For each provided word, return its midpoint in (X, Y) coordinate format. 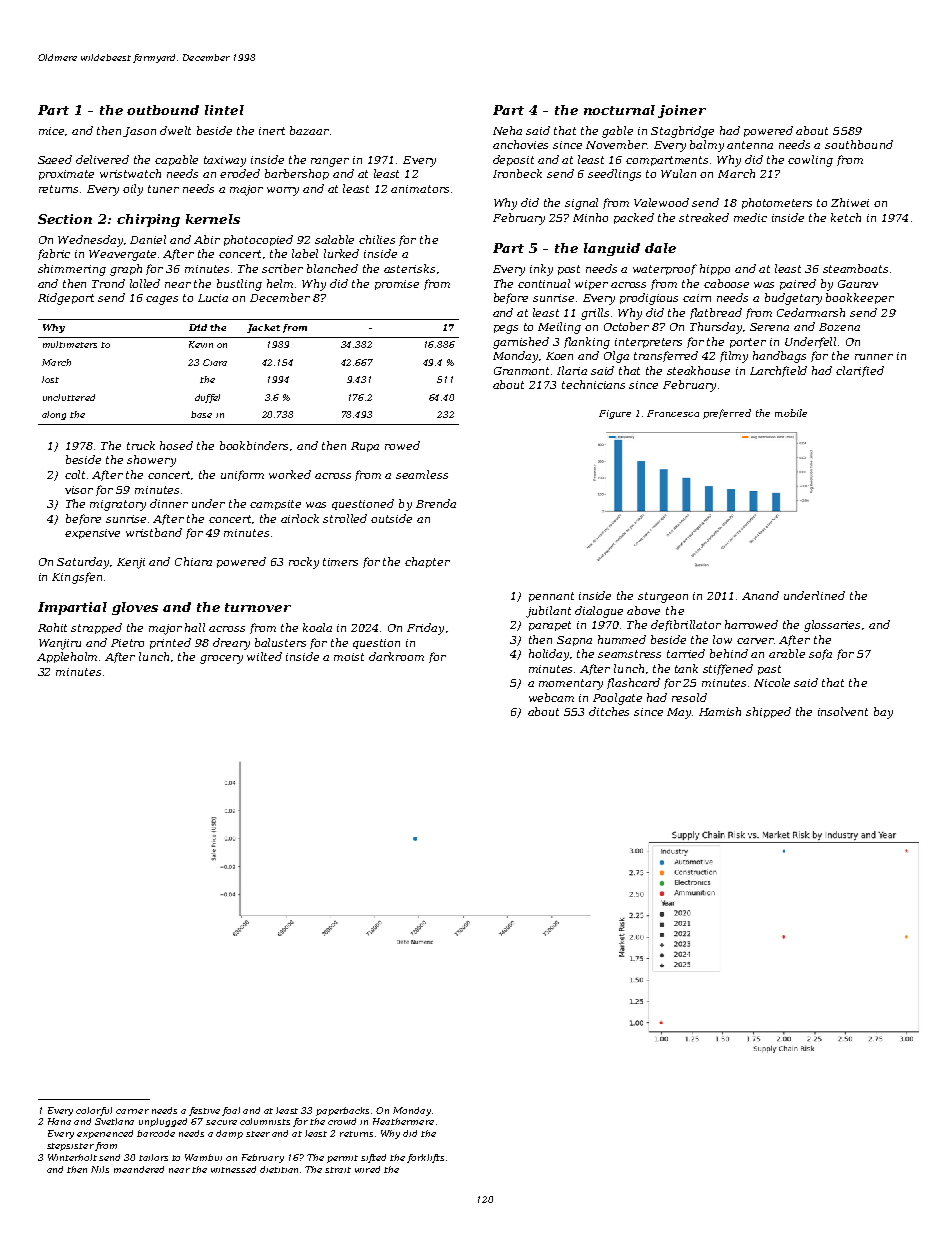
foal (231, 1111)
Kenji (131, 563)
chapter (427, 562)
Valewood (661, 202)
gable (617, 132)
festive (204, 1111)
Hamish (720, 711)
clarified (860, 371)
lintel (224, 110)
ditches (609, 711)
